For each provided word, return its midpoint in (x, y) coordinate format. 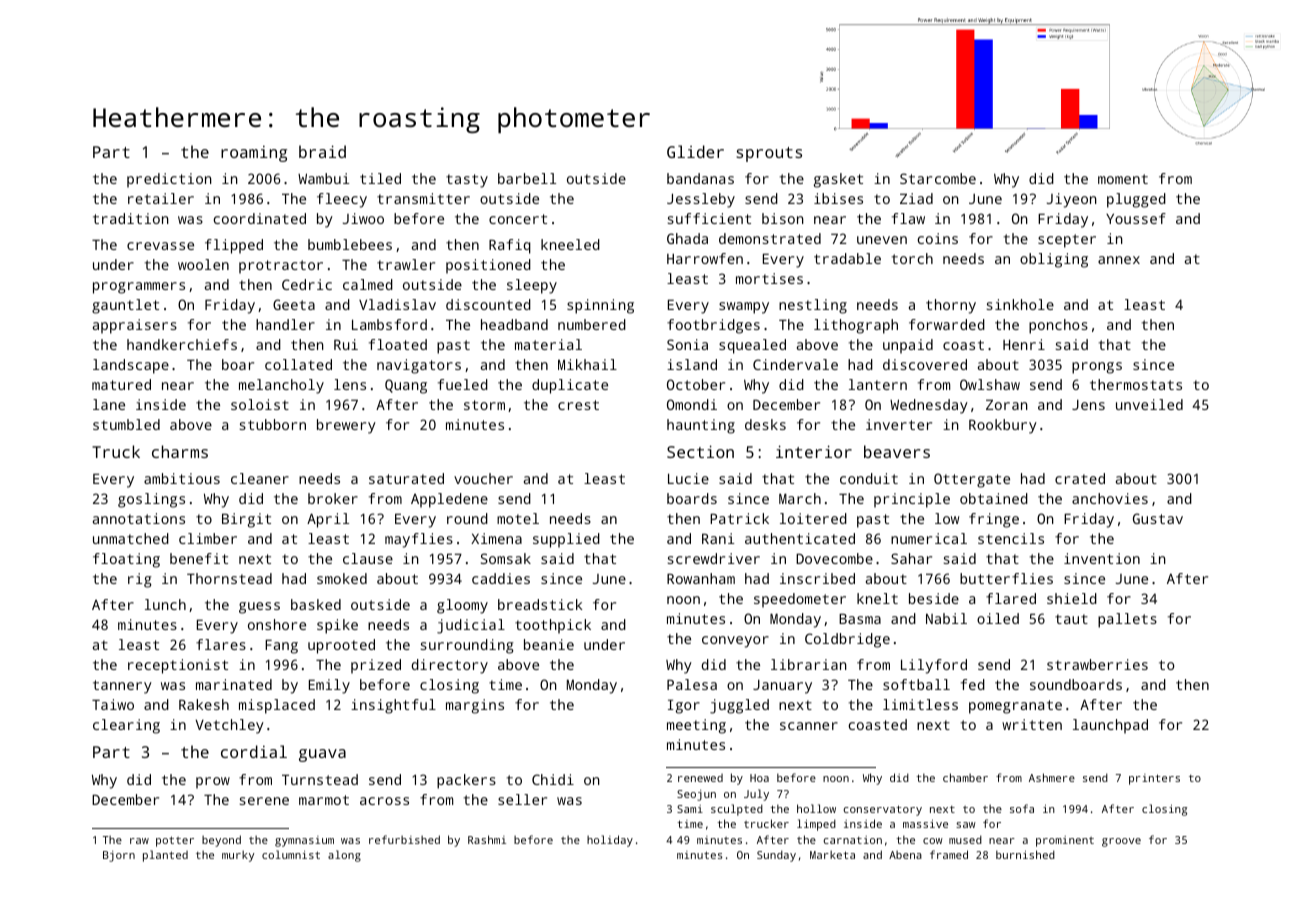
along (344, 856)
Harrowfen (705, 258)
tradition (131, 218)
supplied (566, 540)
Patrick (739, 518)
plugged (1136, 200)
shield (1072, 598)
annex (1119, 260)
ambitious (182, 478)
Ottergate (972, 480)
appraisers (135, 326)
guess (259, 608)
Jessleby (701, 200)
